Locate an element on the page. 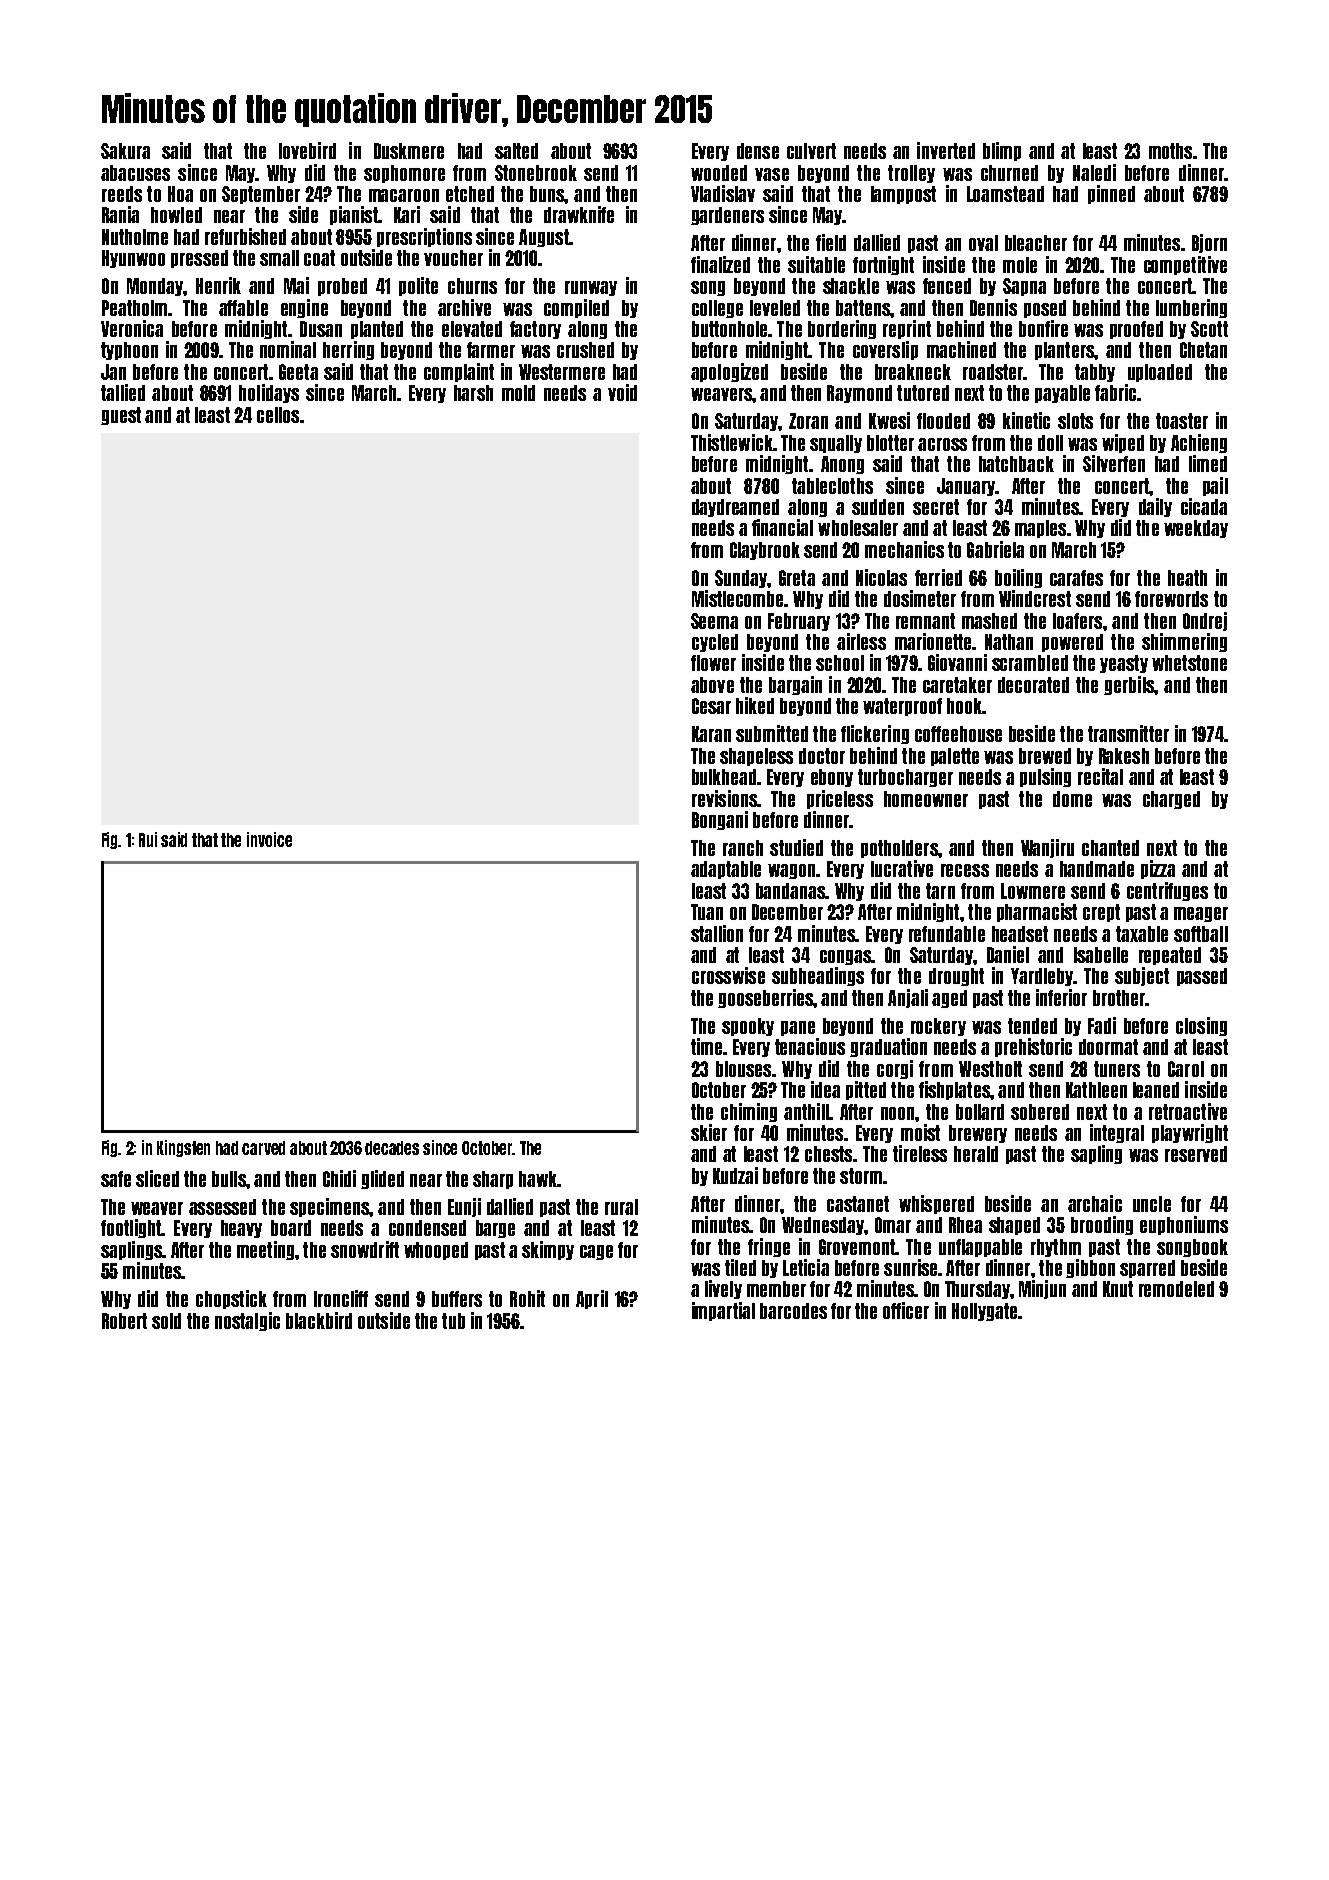 The width and height of the page is (1329, 1880). whetstone is located at coordinates (1189, 663).
